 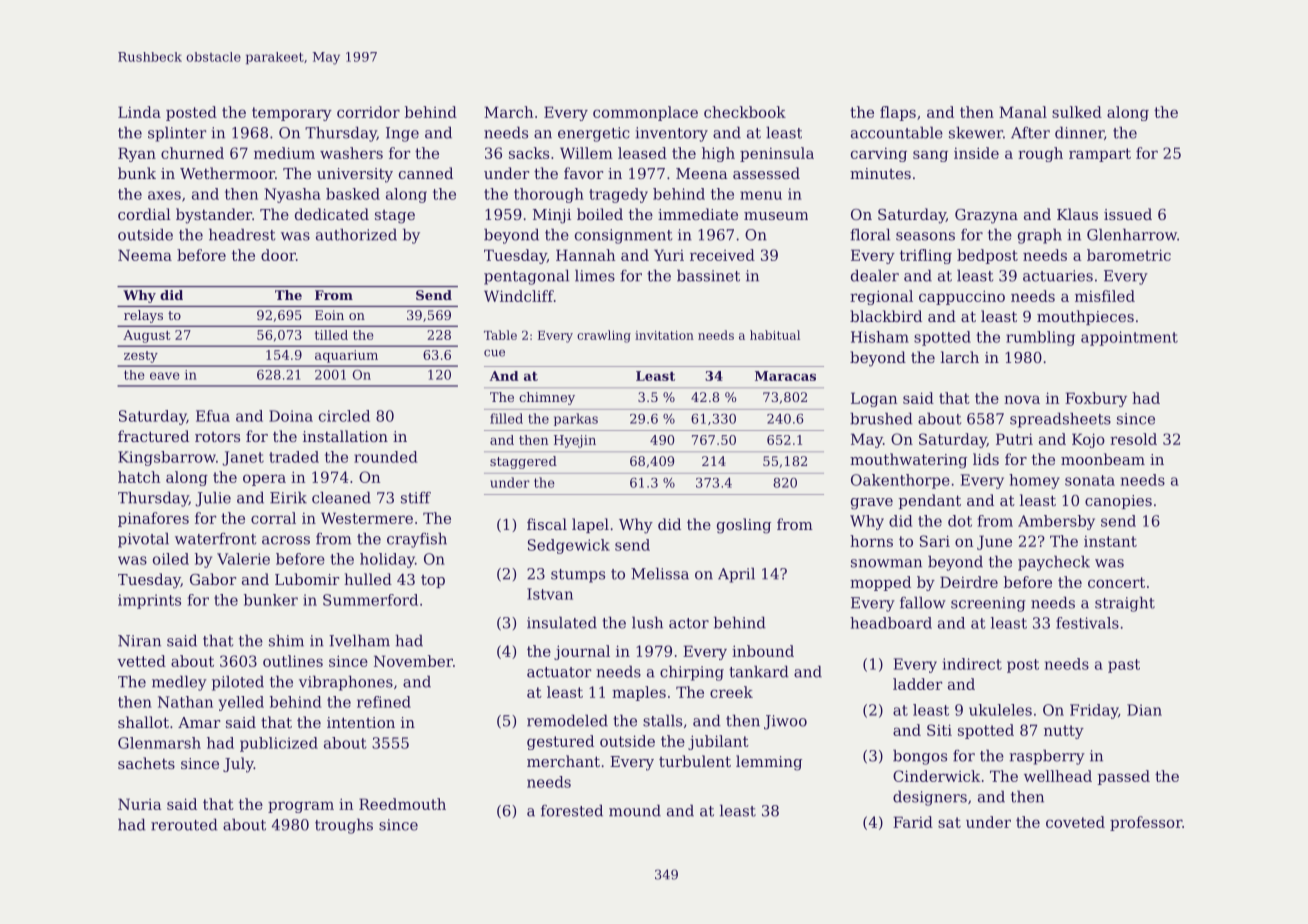 What do you see at coordinates (572, 810) in the screenshot?
I see `forested` at bounding box center [572, 810].
